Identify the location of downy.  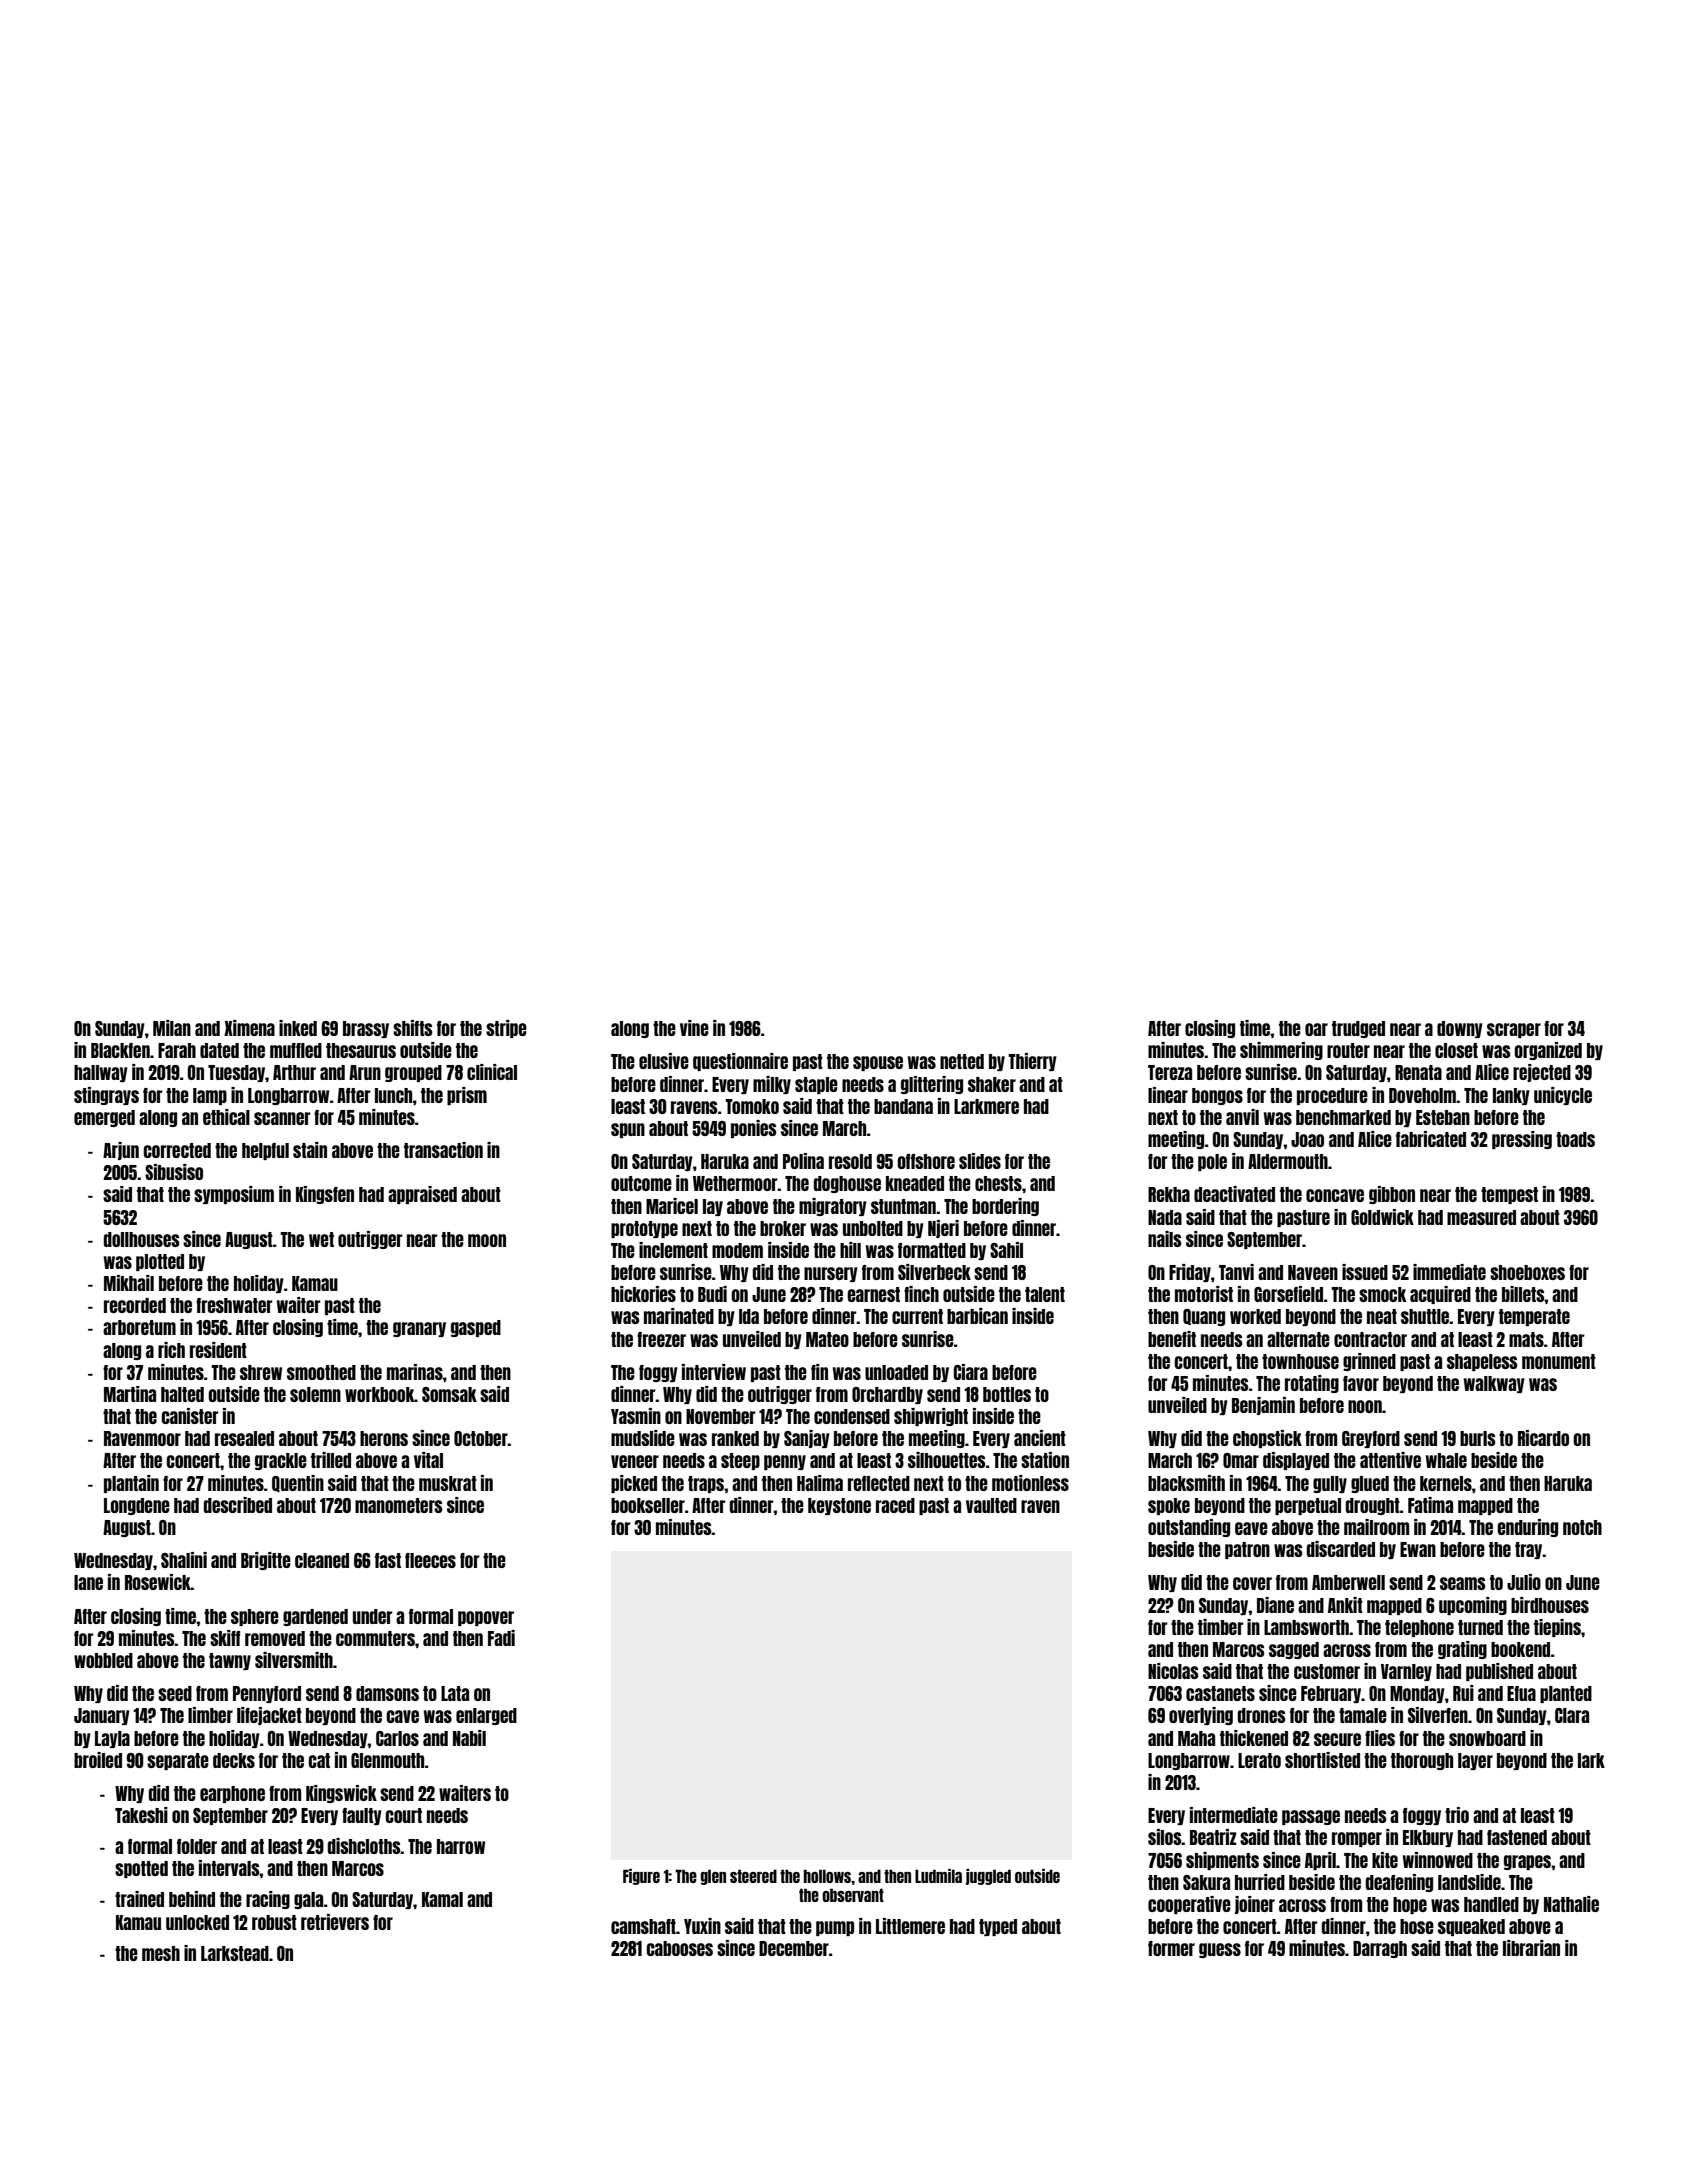
(1460, 1029).
